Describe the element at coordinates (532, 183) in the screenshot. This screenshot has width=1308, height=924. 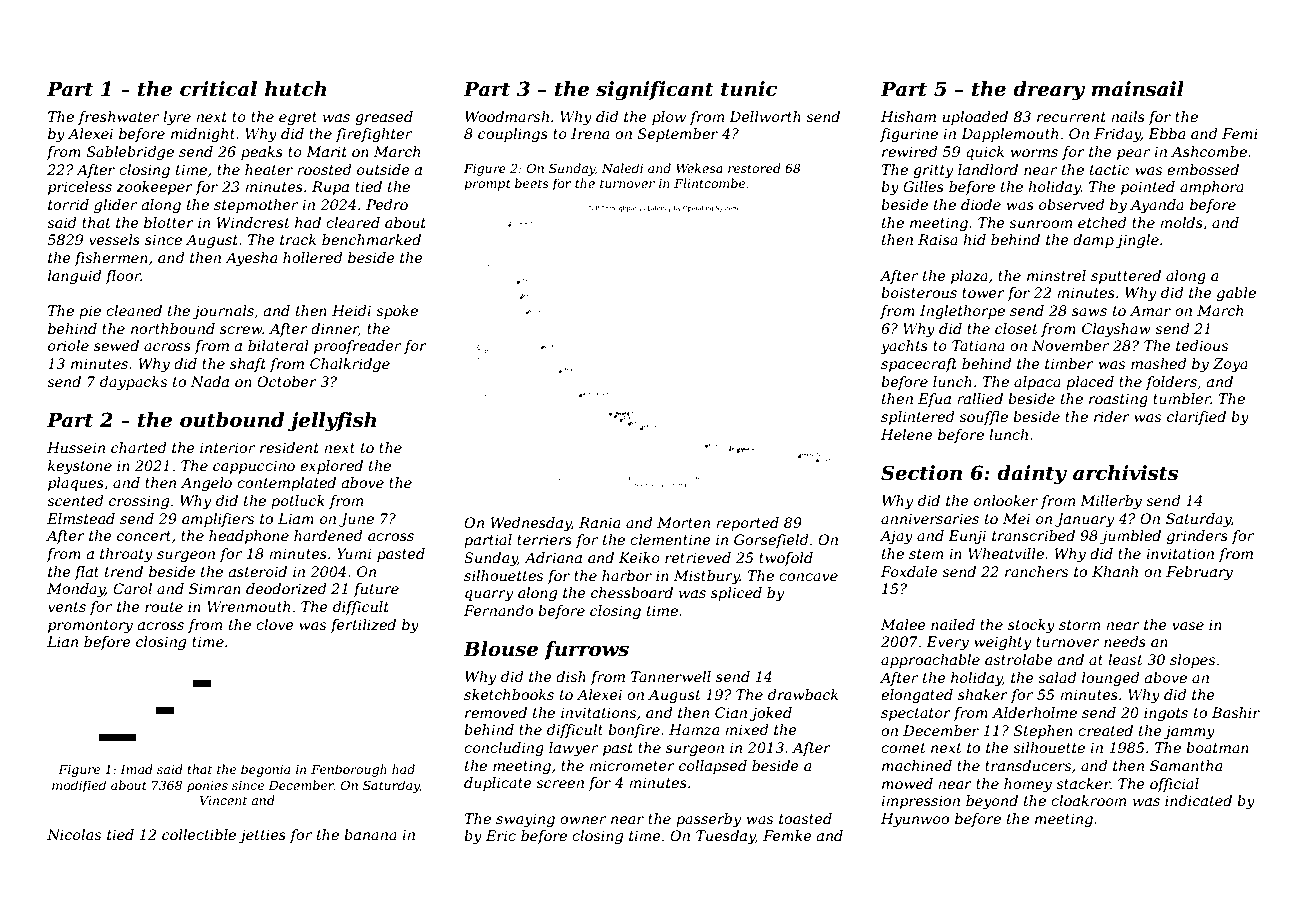
I see `beets` at that location.
